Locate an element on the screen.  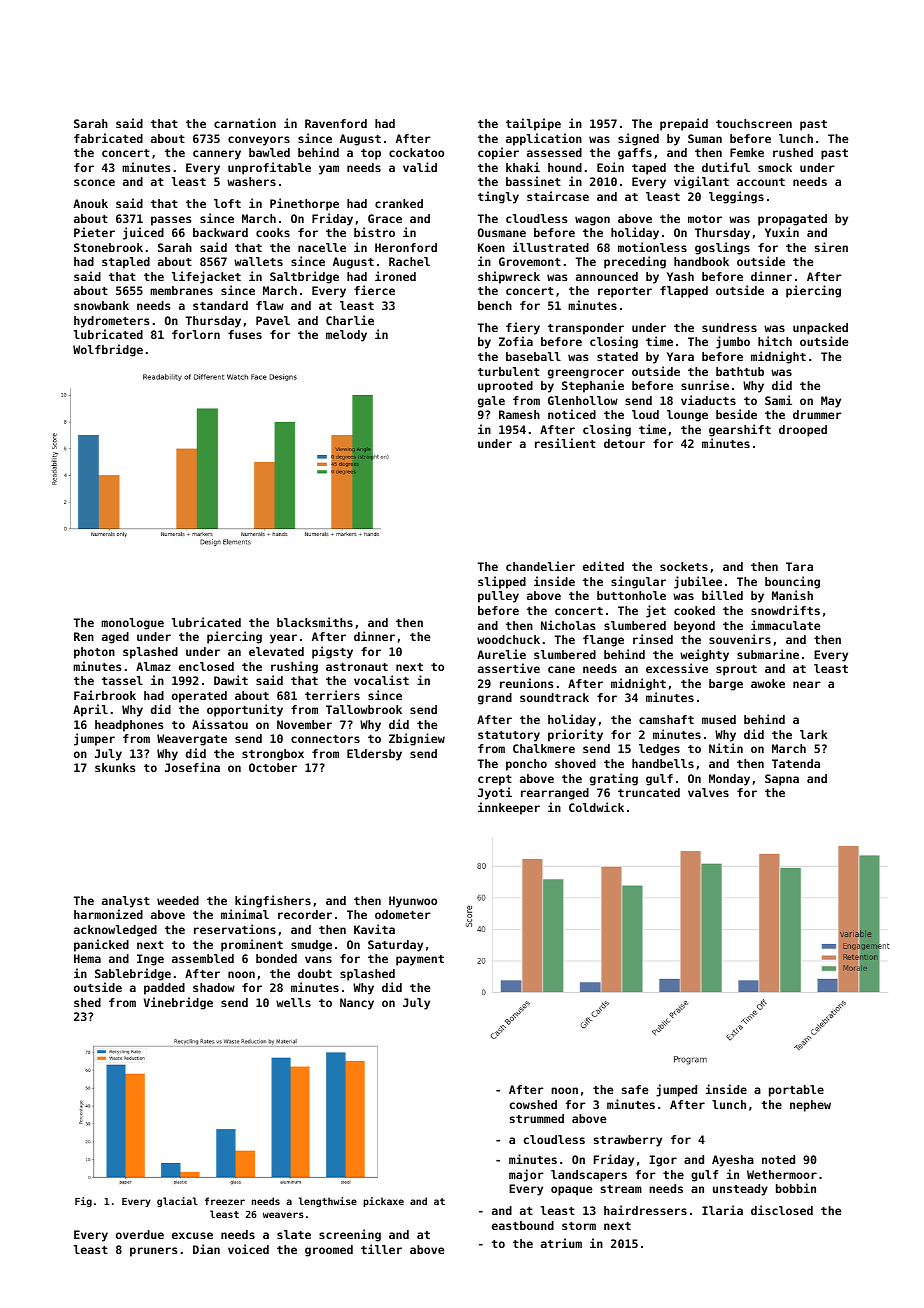
statutory is located at coordinates (509, 736).
